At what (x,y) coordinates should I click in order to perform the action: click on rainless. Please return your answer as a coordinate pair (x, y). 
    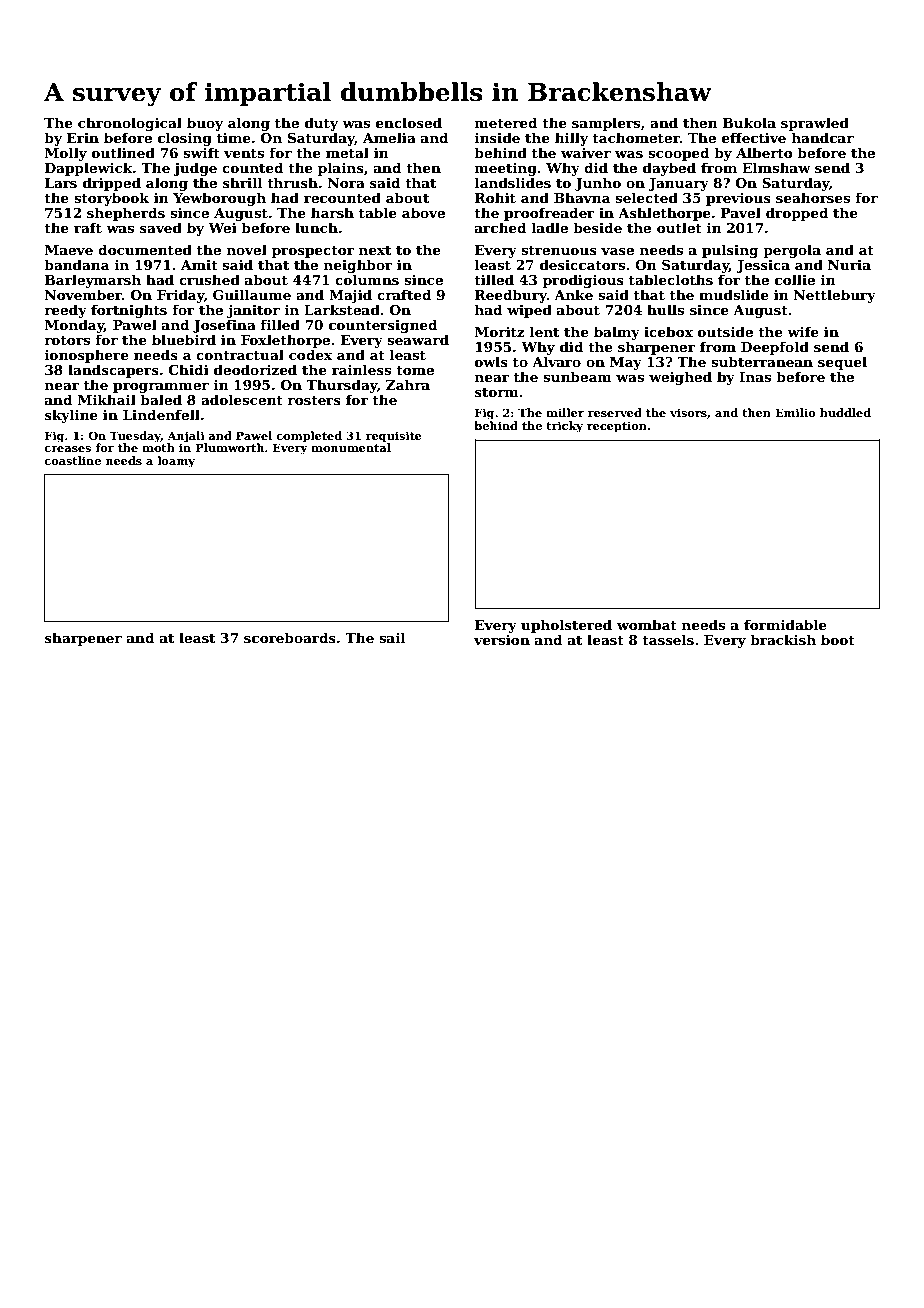
    Looking at the image, I should click on (361, 369).
